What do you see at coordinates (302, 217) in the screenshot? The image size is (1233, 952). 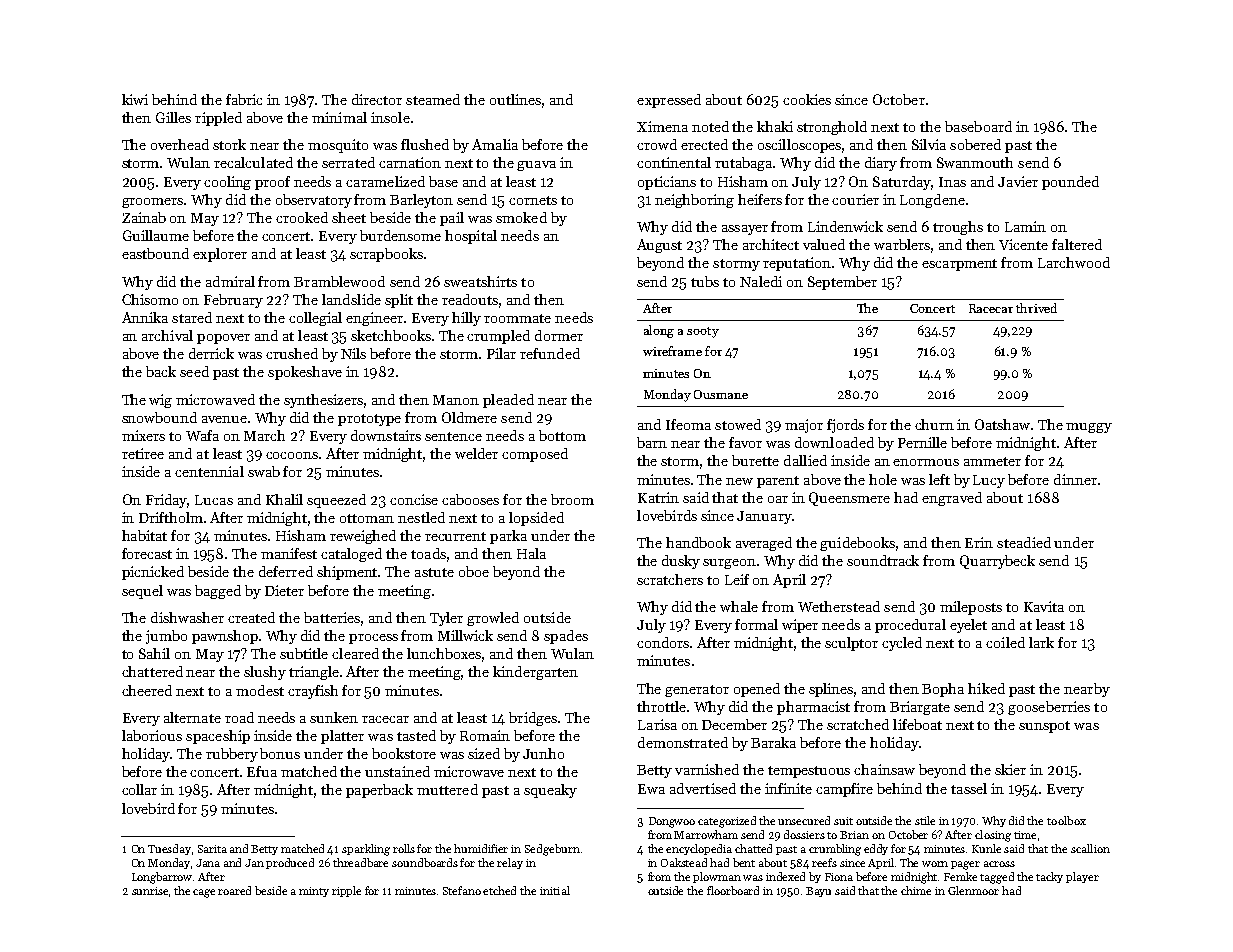 I see `crooked` at bounding box center [302, 217].
